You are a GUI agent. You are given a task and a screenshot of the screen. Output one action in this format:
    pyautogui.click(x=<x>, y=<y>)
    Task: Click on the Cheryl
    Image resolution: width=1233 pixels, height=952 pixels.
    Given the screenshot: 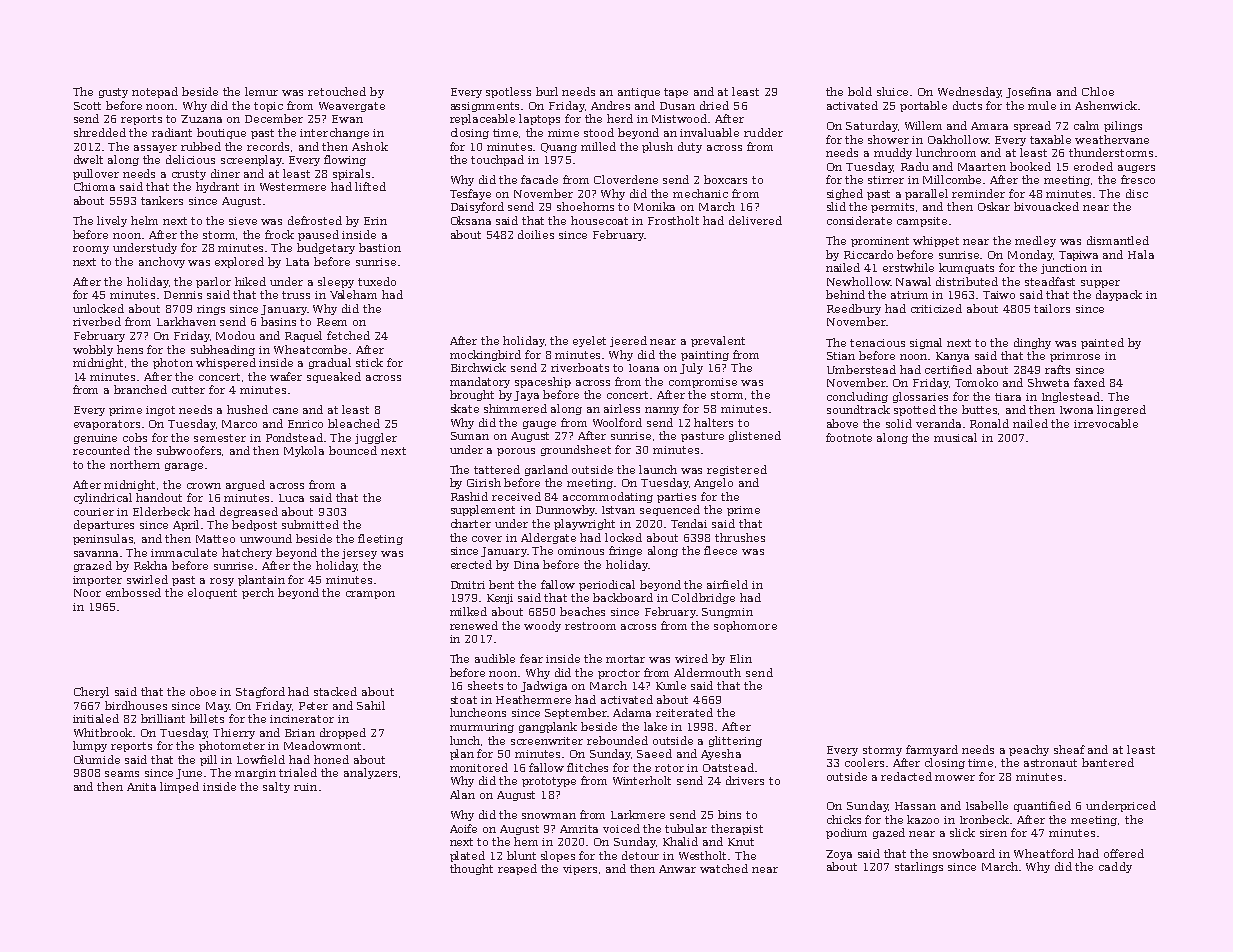 What is the action you would take?
    pyautogui.click(x=91, y=692)
